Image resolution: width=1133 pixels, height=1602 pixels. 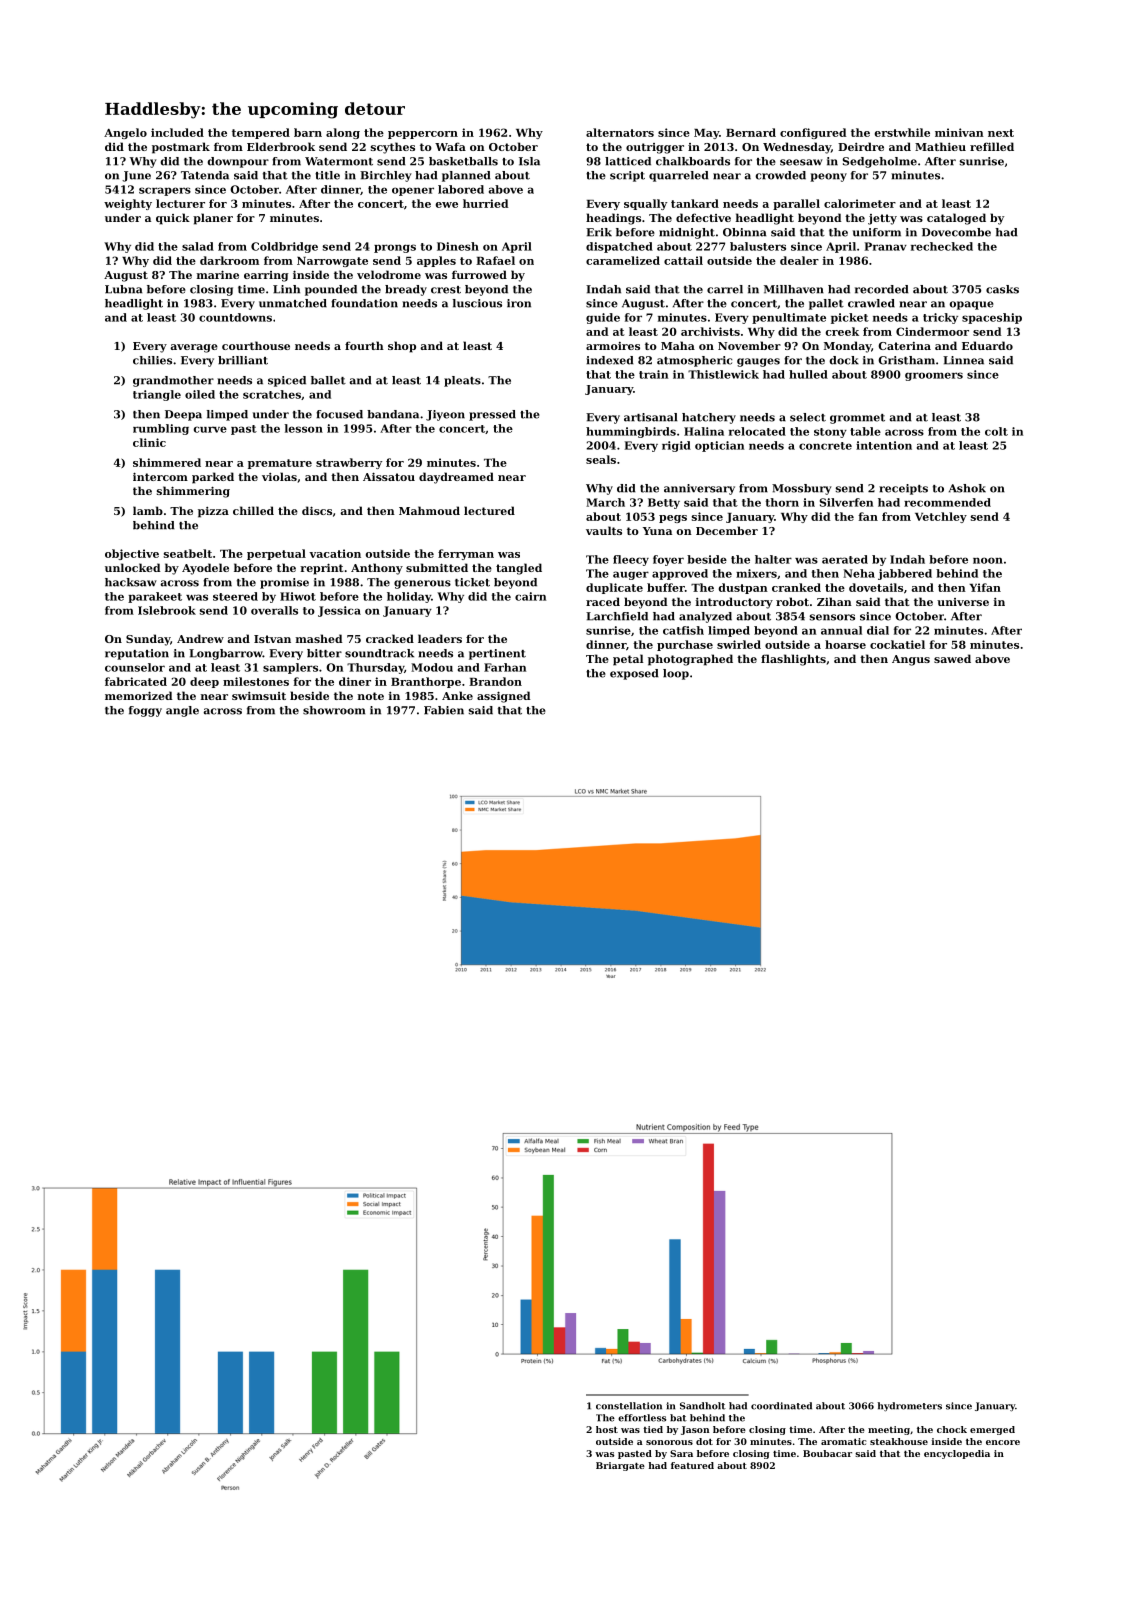 What do you see at coordinates (780, 175) in the screenshot?
I see `crowded` at bounding box center [780, 175].
